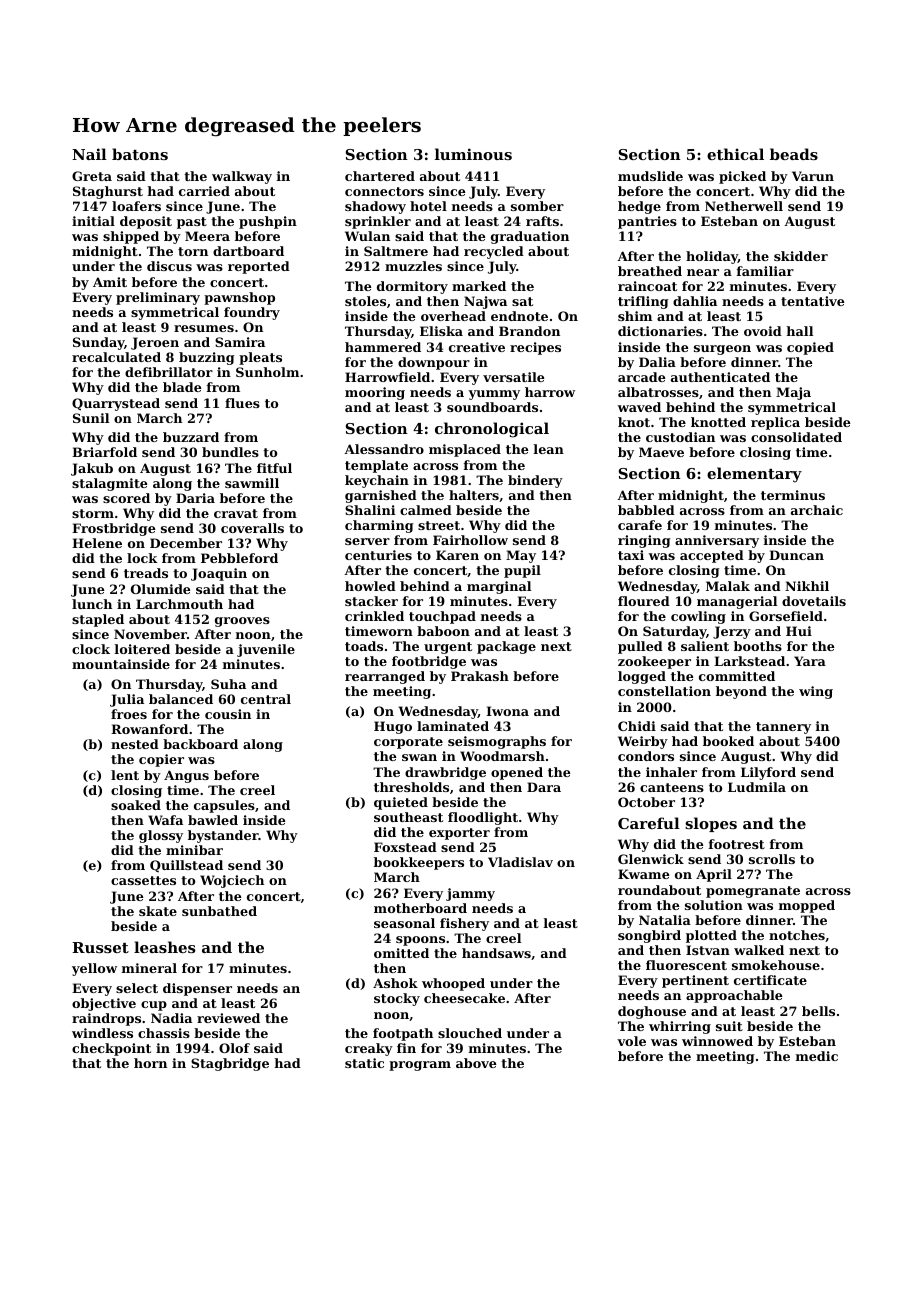 The image size is (924, 1308). I want to click on flues, so click(242, 403).
